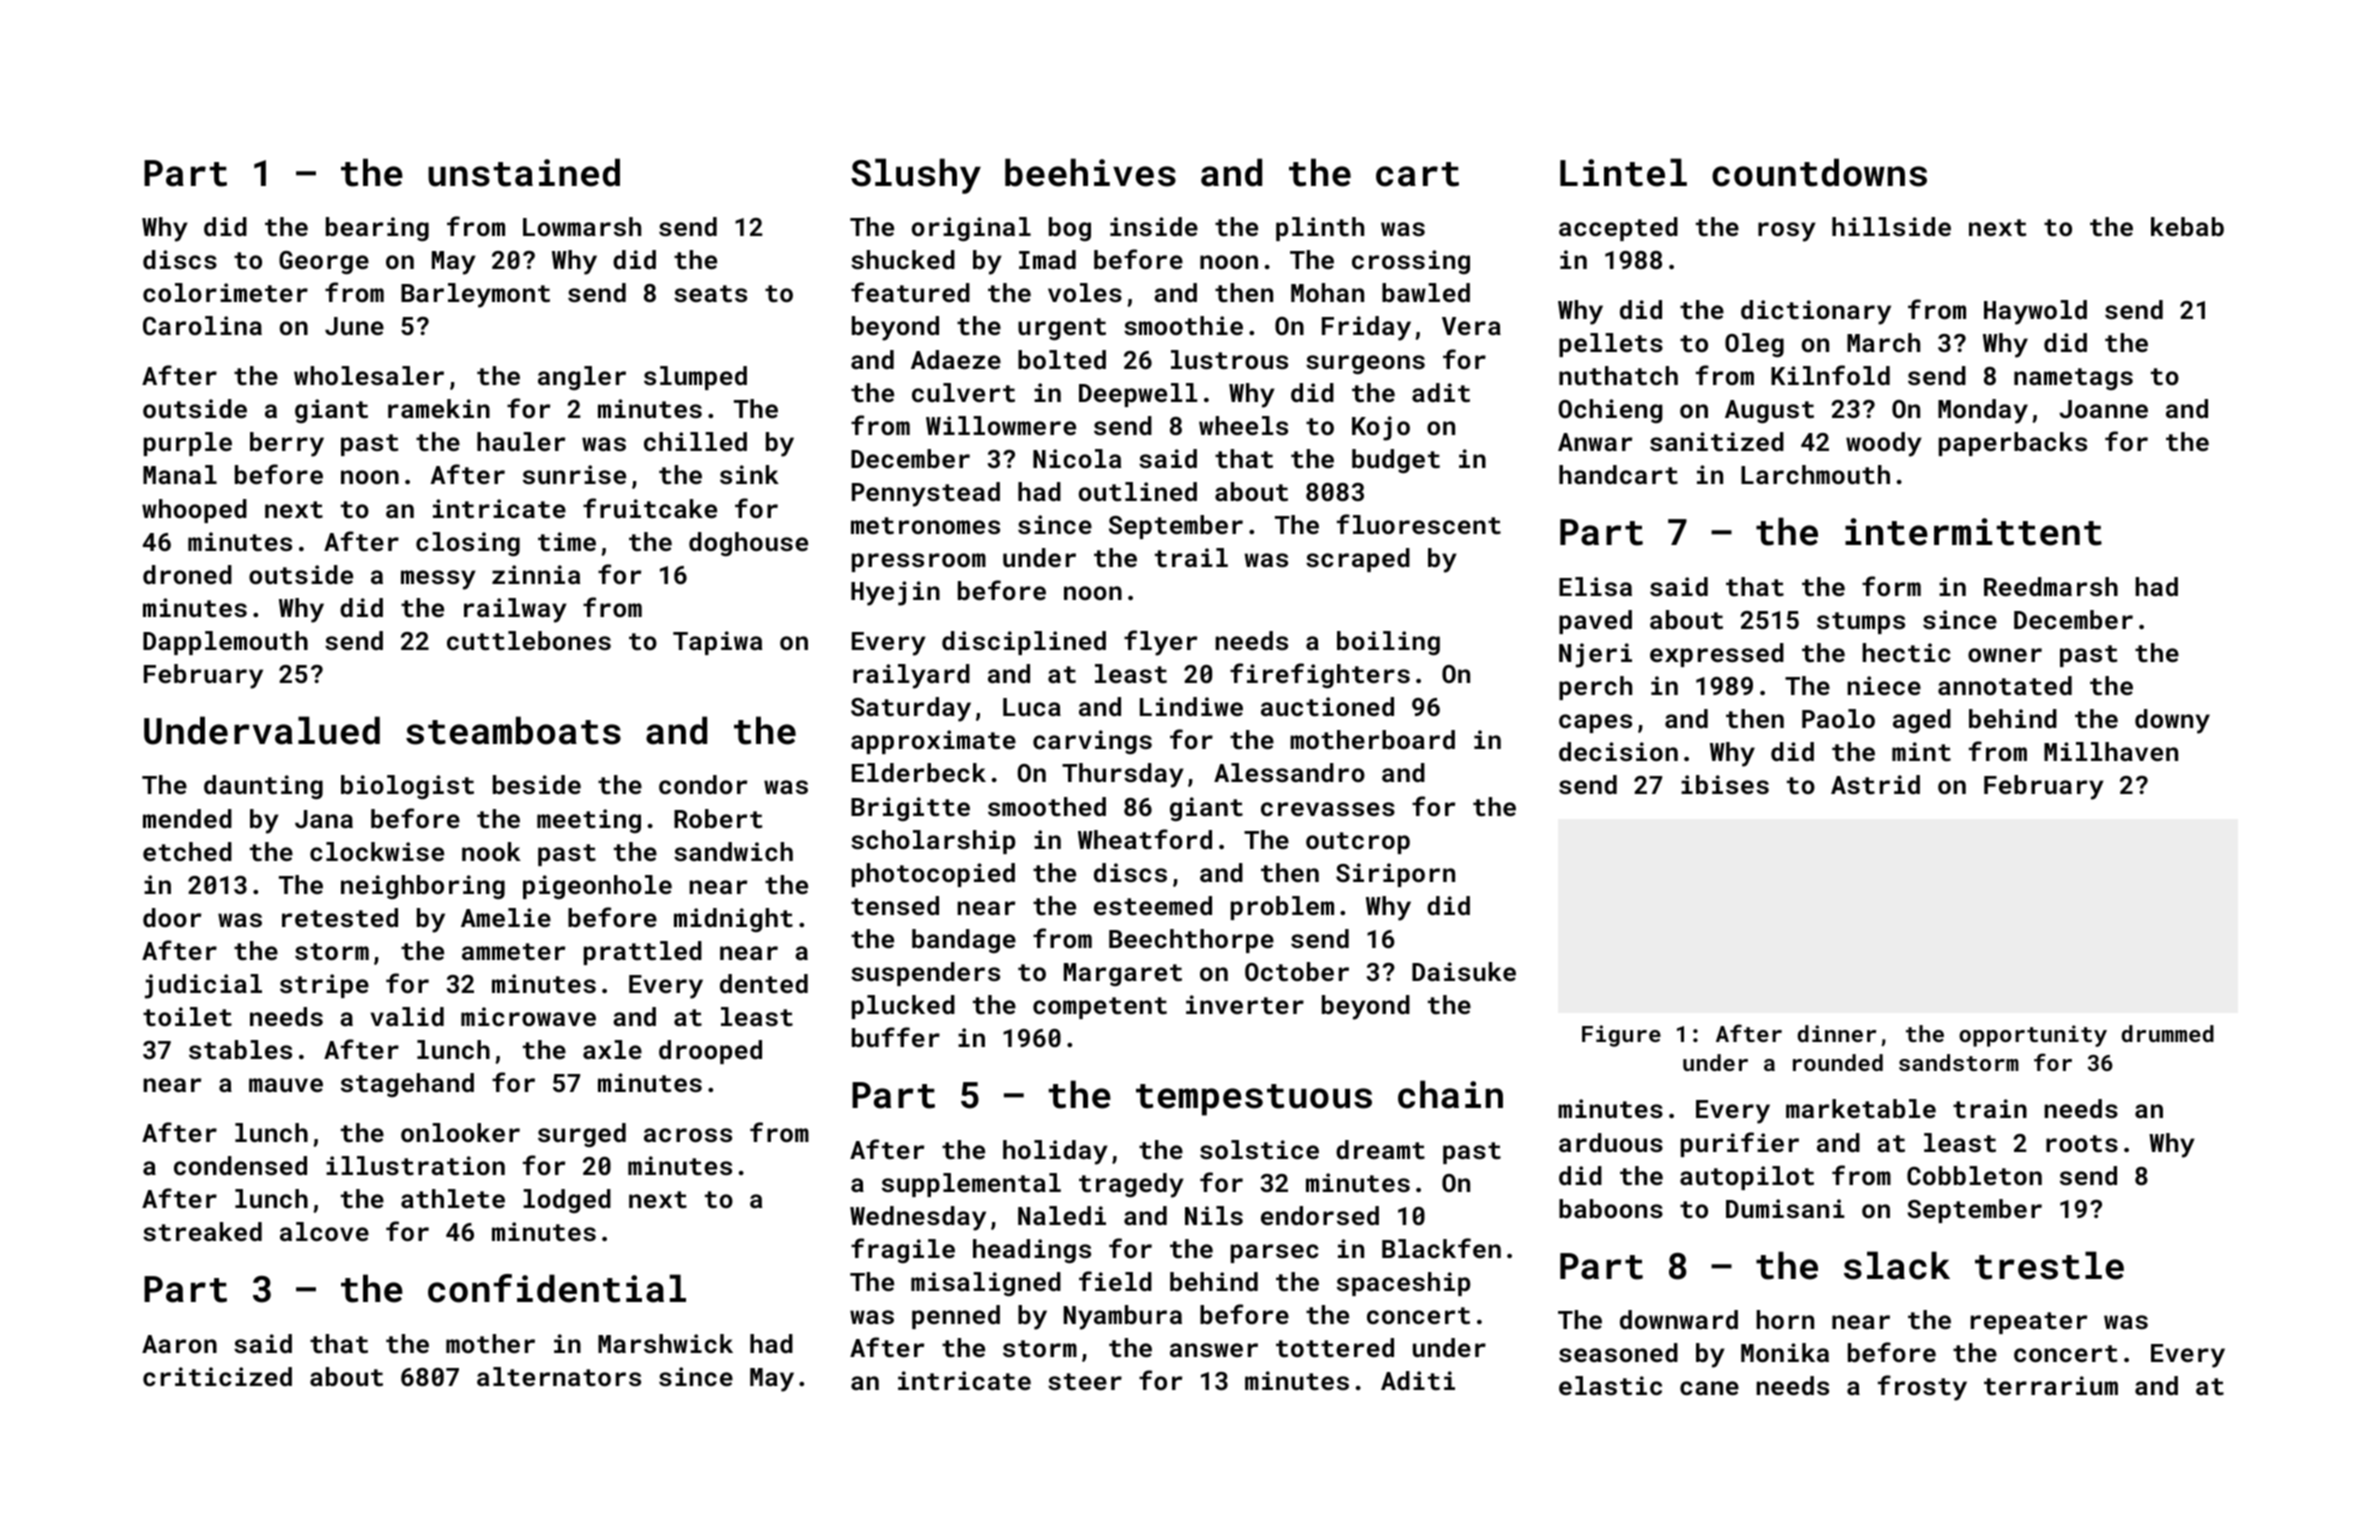 The width and height of the screenshot is (2380, 1540). I want to click on featured, so click(910, 292).
